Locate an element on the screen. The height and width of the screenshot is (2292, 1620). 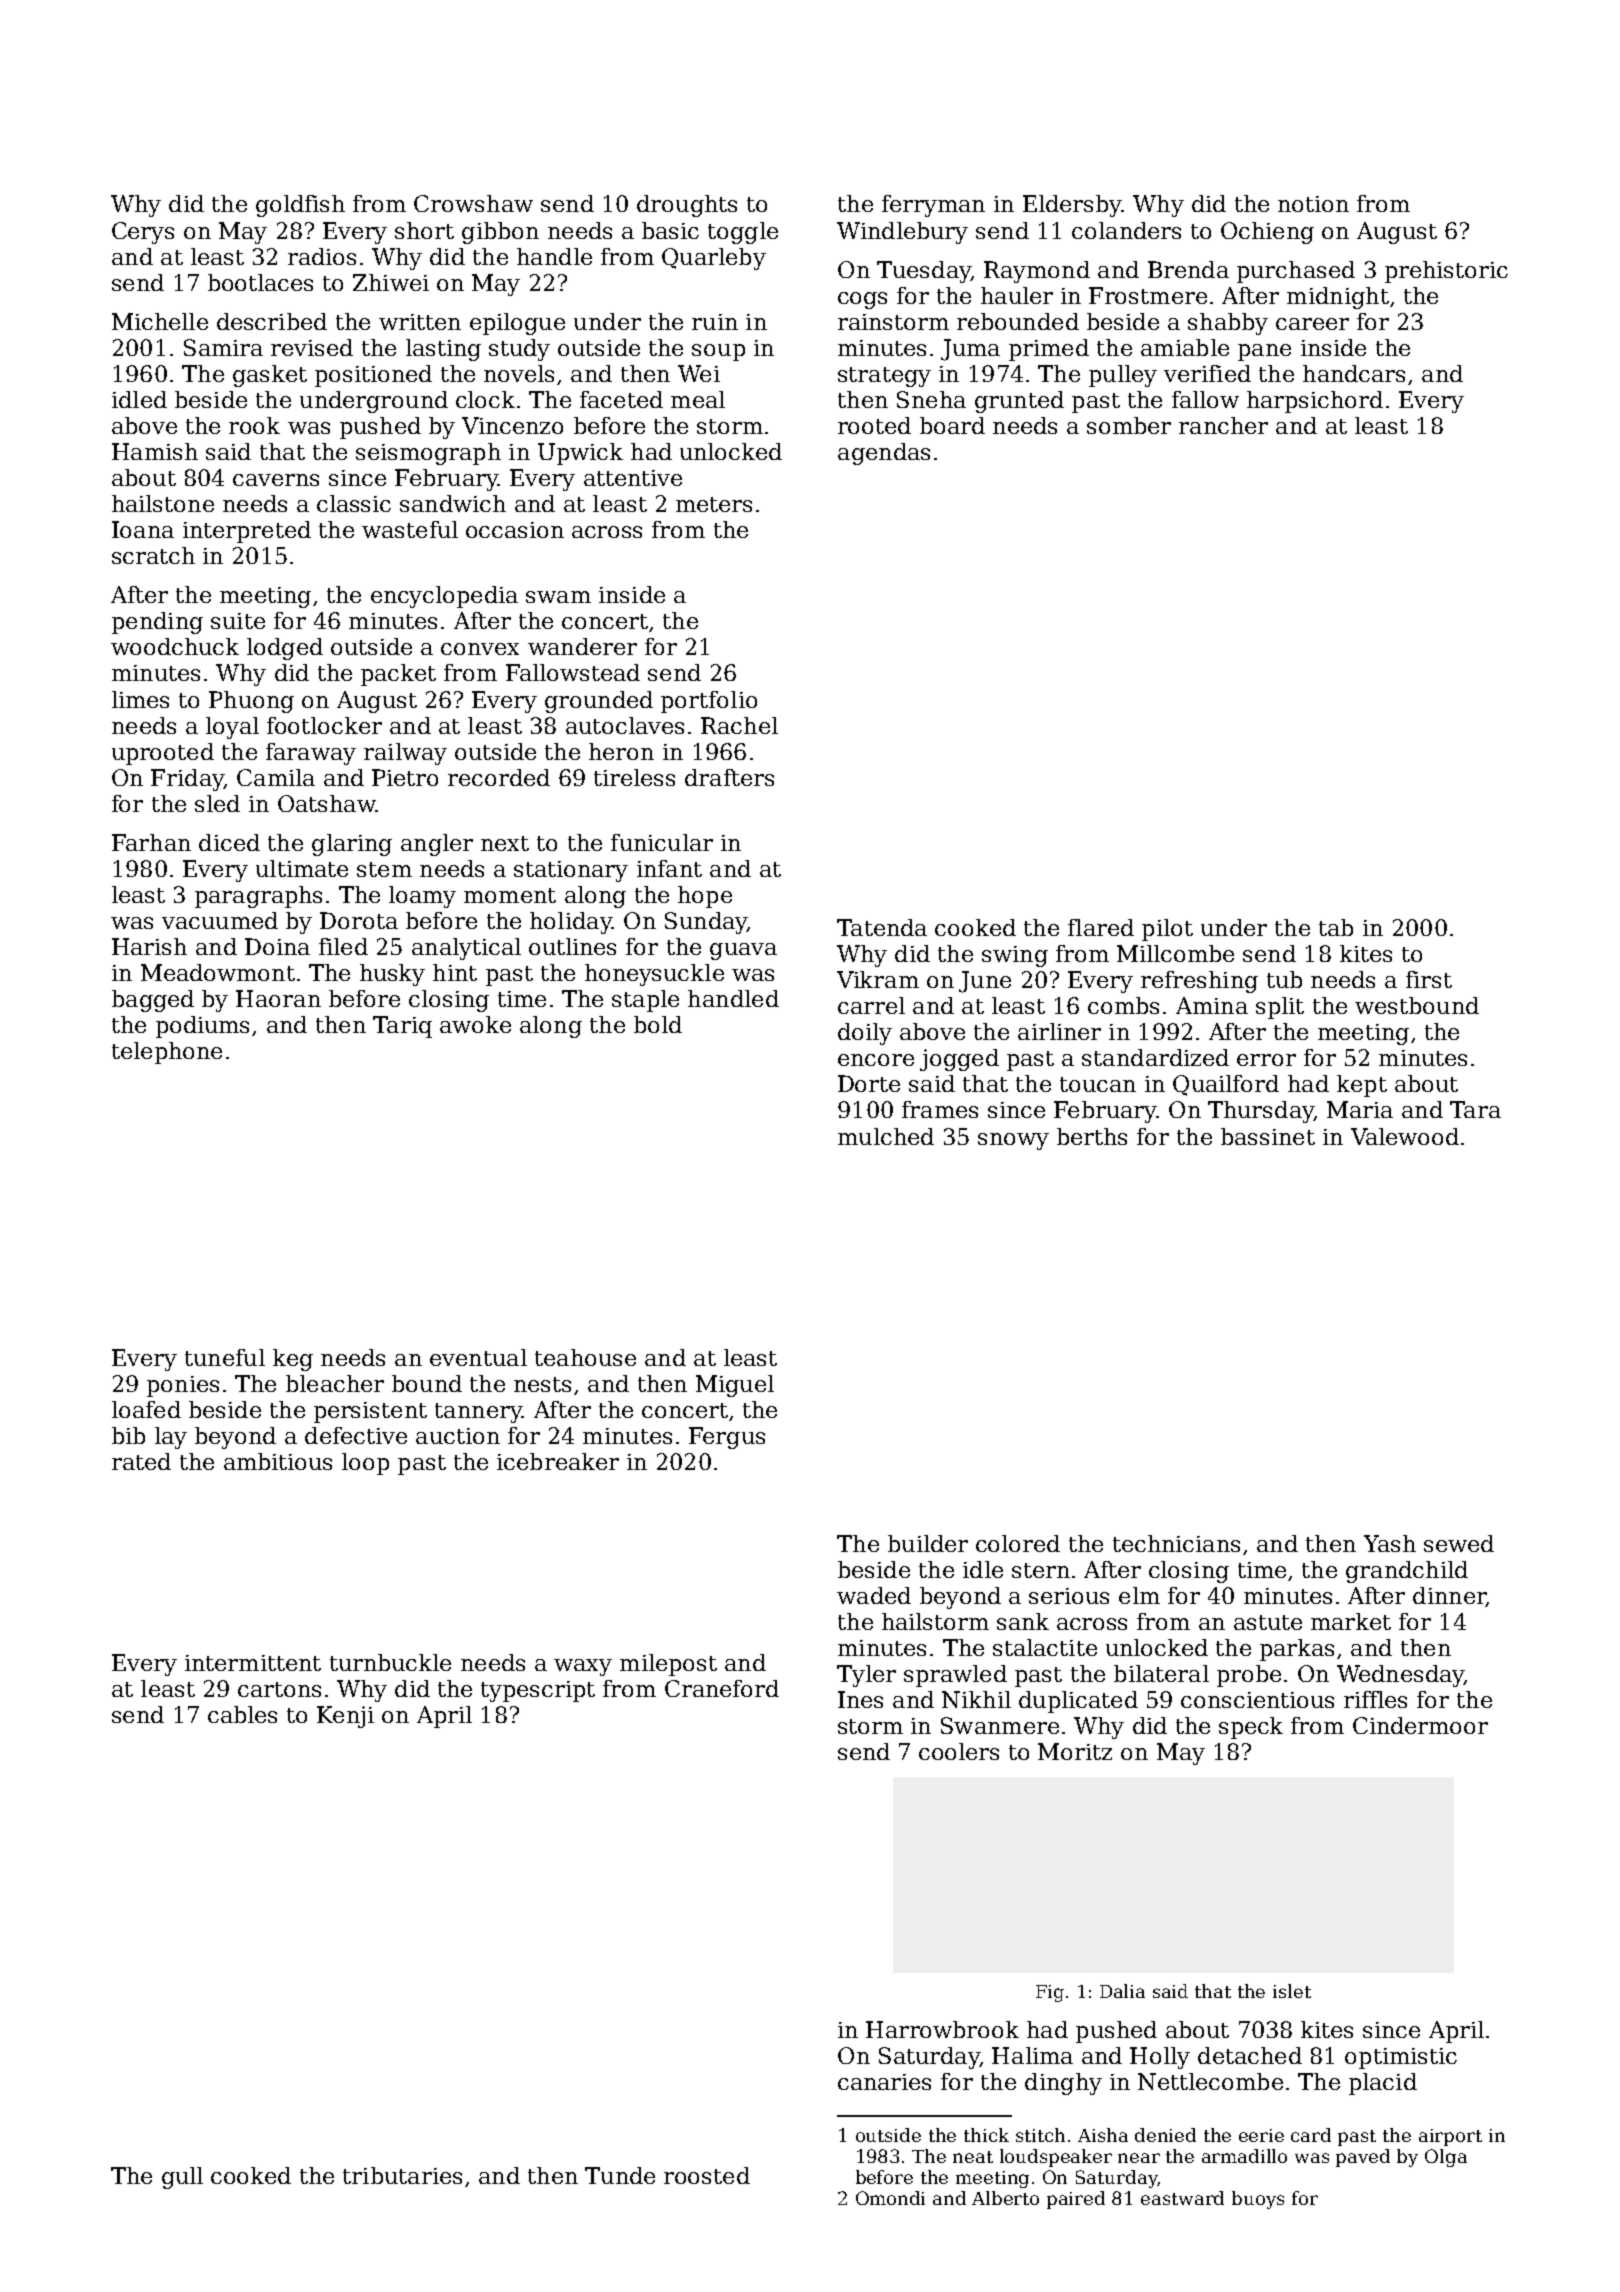
goldfish is located at coordinates (300, 206).
